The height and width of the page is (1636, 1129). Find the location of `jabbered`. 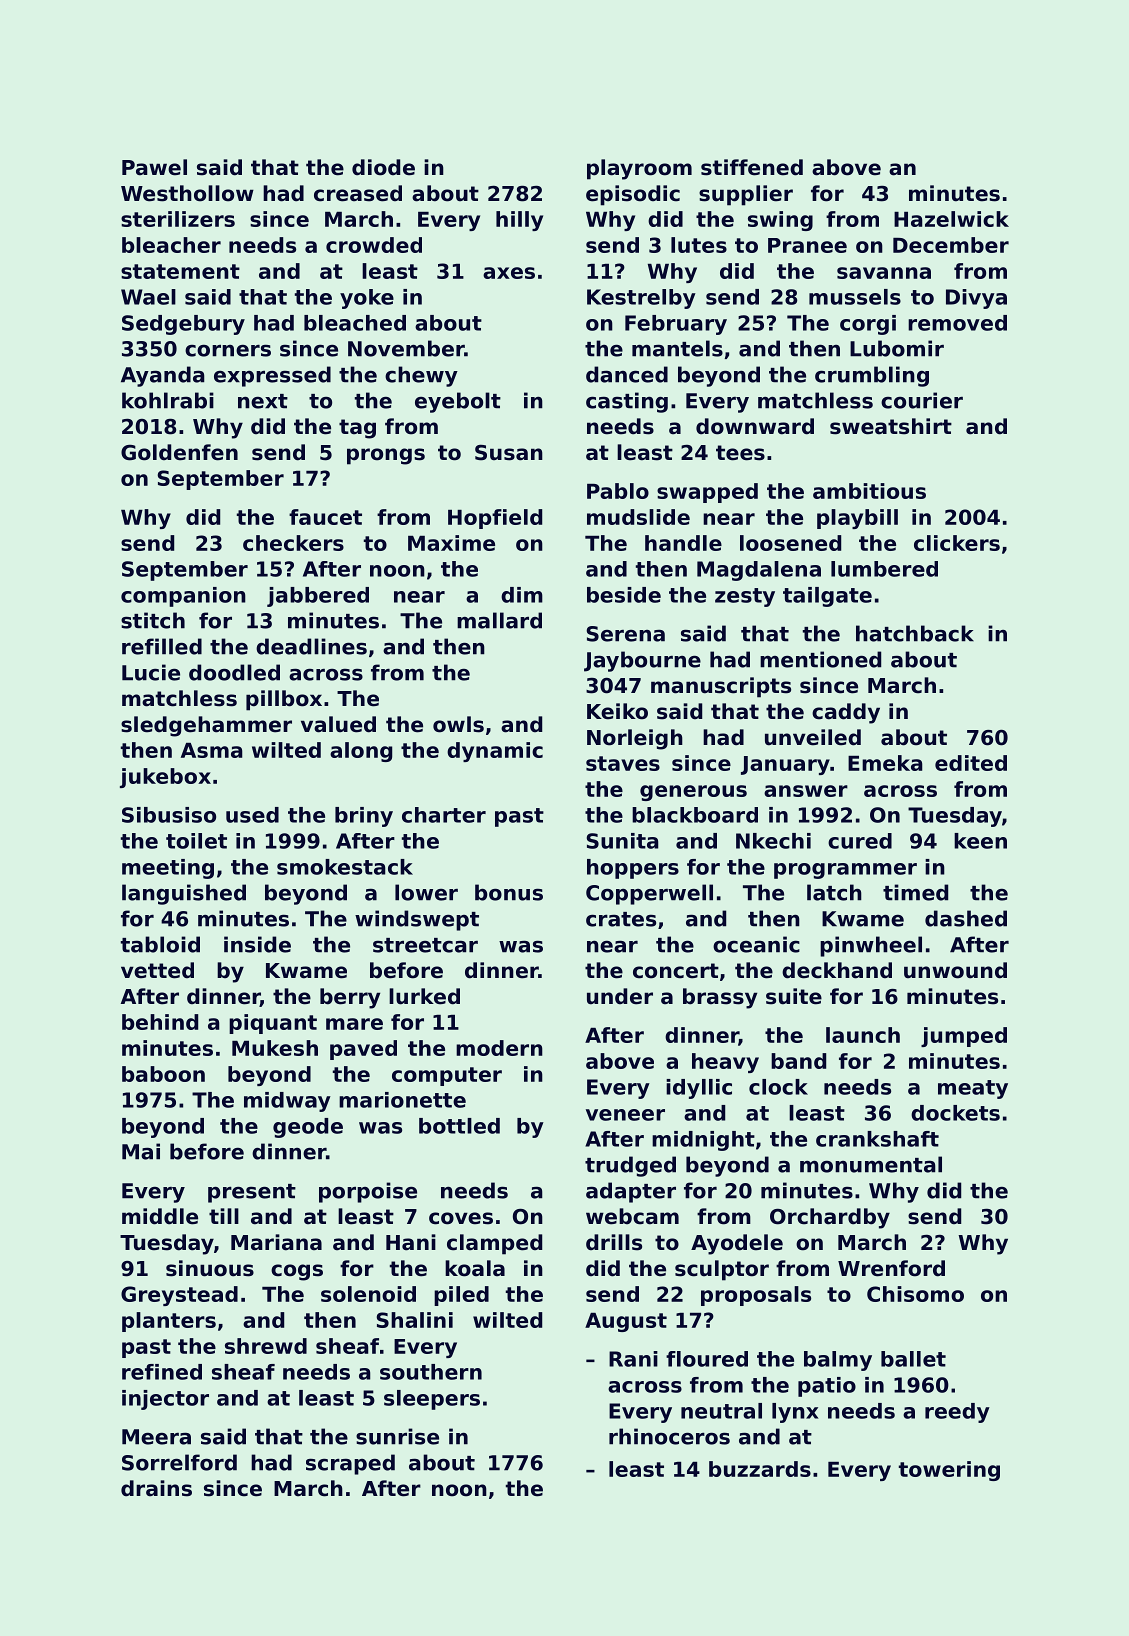

jabbered is located at coordinates (318, 597).
